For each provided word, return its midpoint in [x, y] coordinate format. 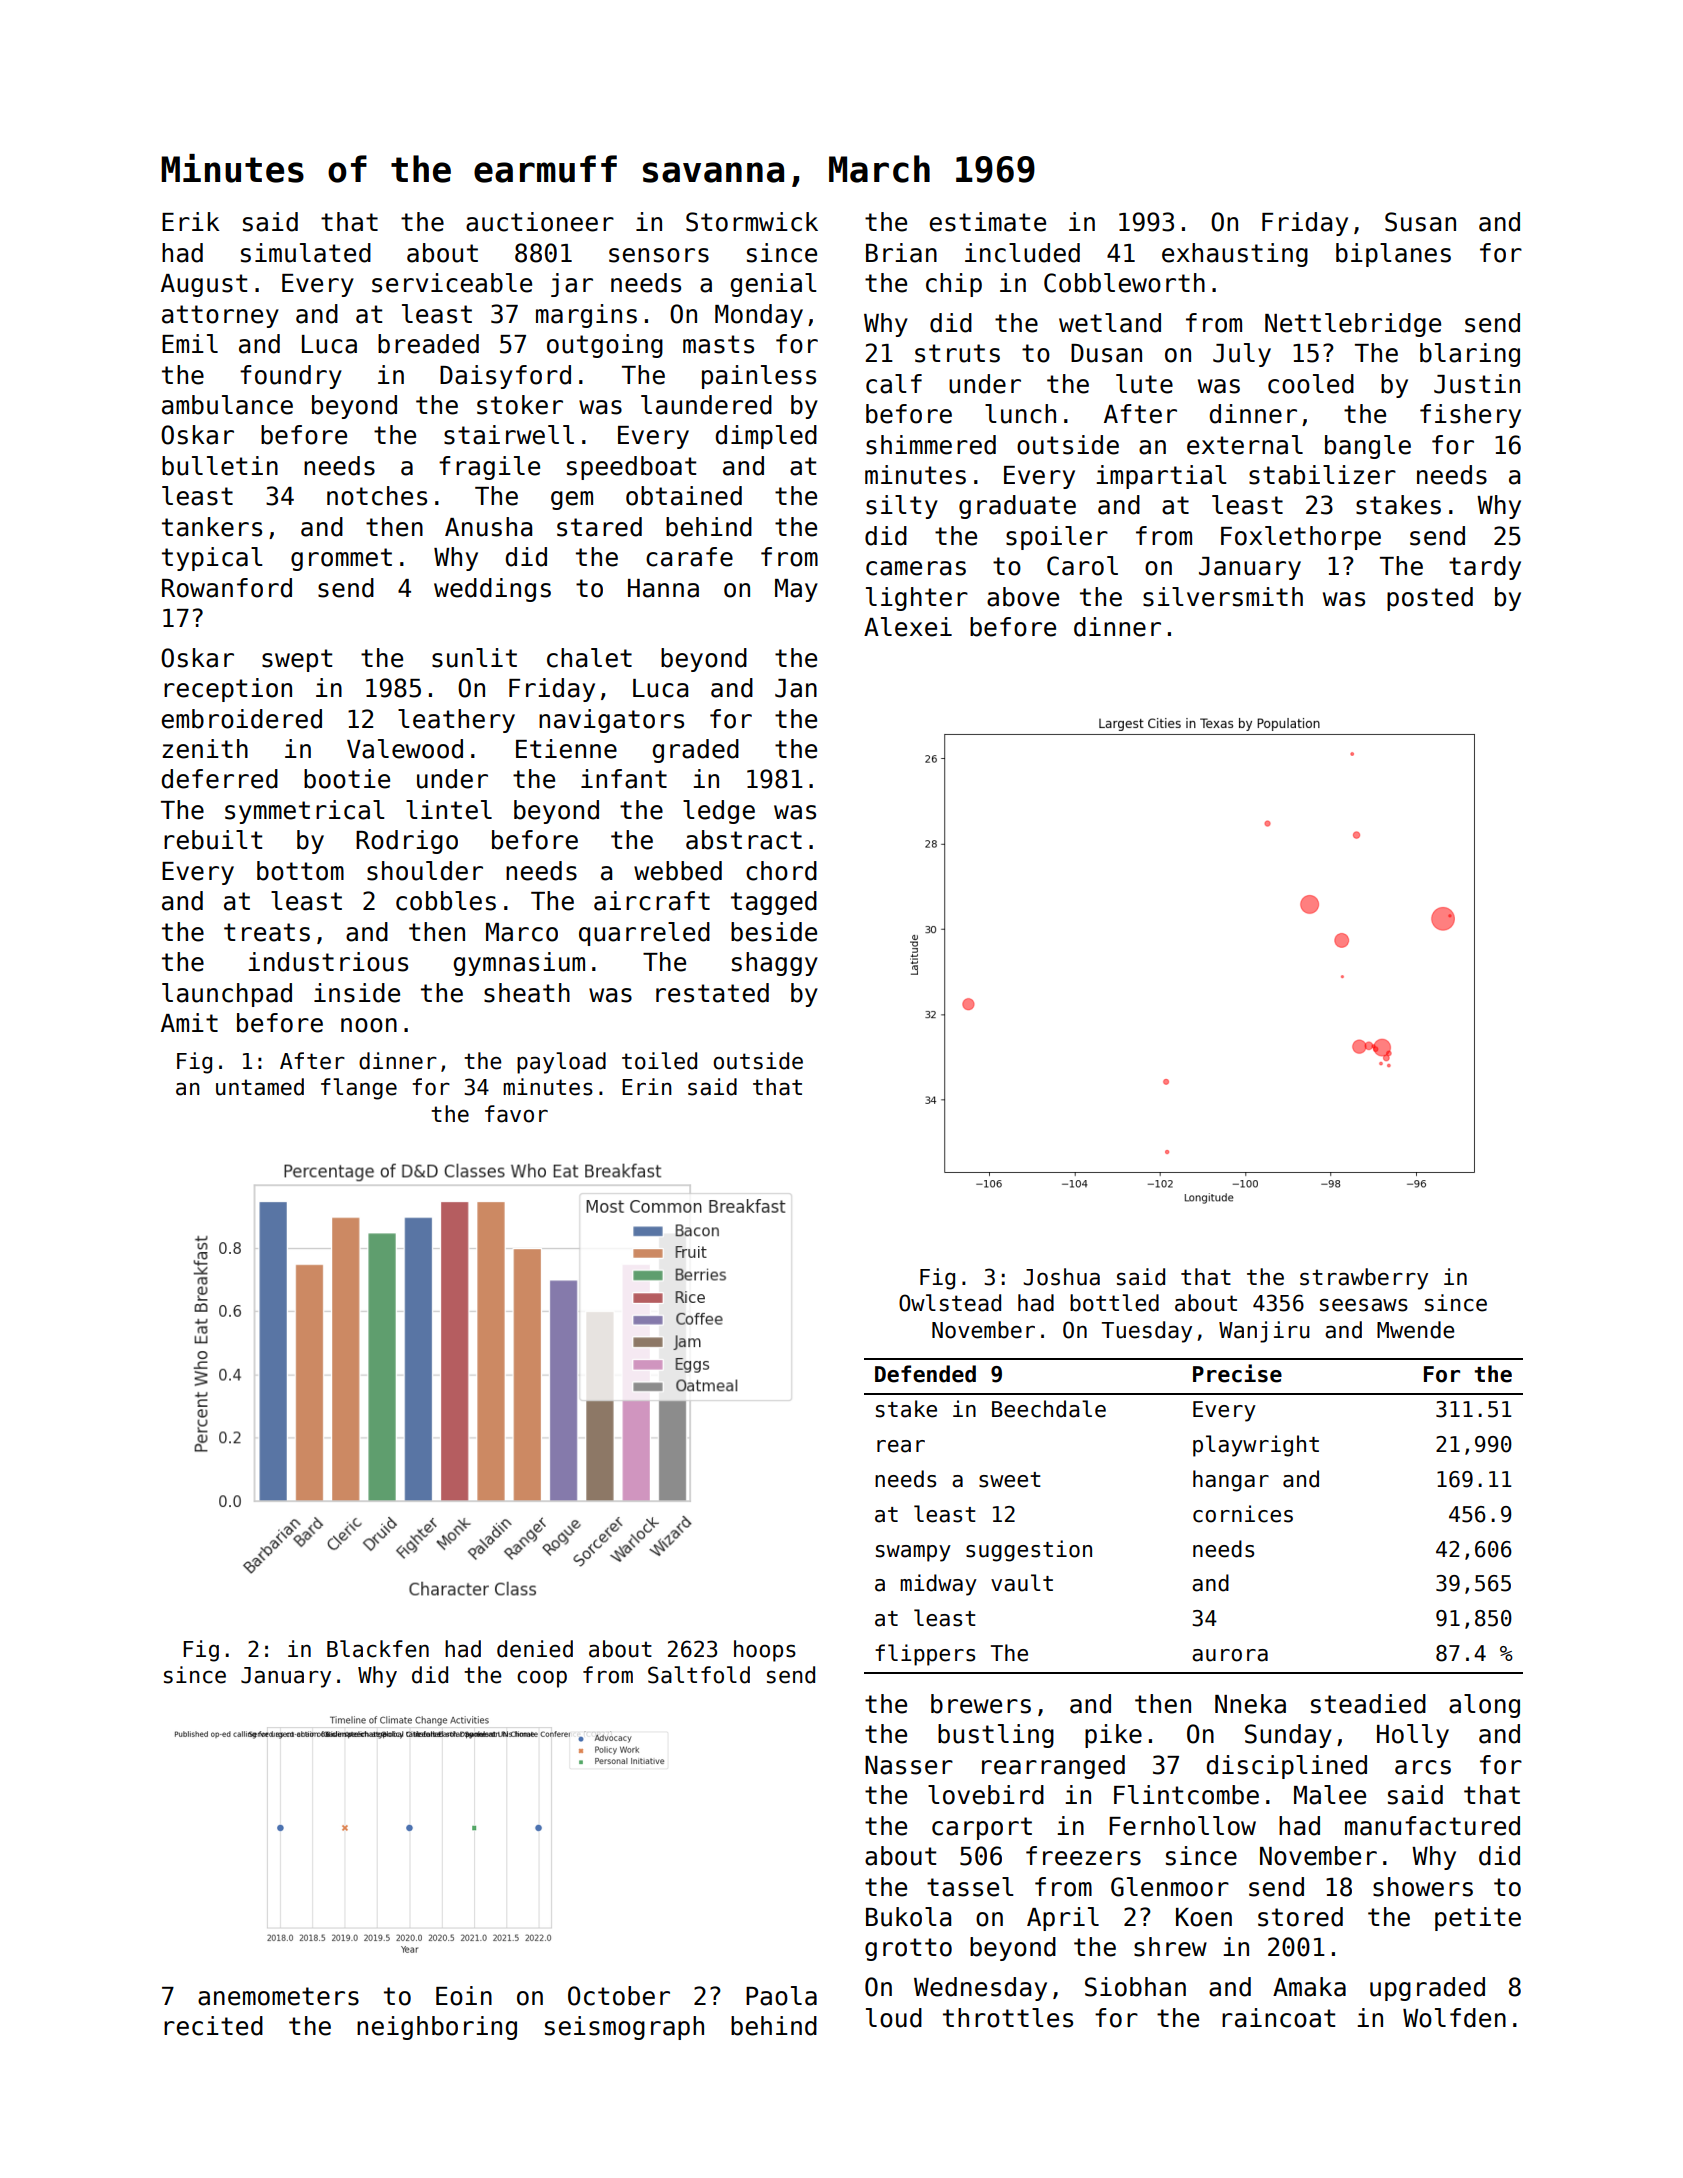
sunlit [474, 658]
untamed [260, 1087]
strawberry [1364, 1279]
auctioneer [540, 222]
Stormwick [752, 222]
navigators [611, 721]
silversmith [1223, 597]
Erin [647, 1086]
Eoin [464, 1996]
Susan [1420, 222]
